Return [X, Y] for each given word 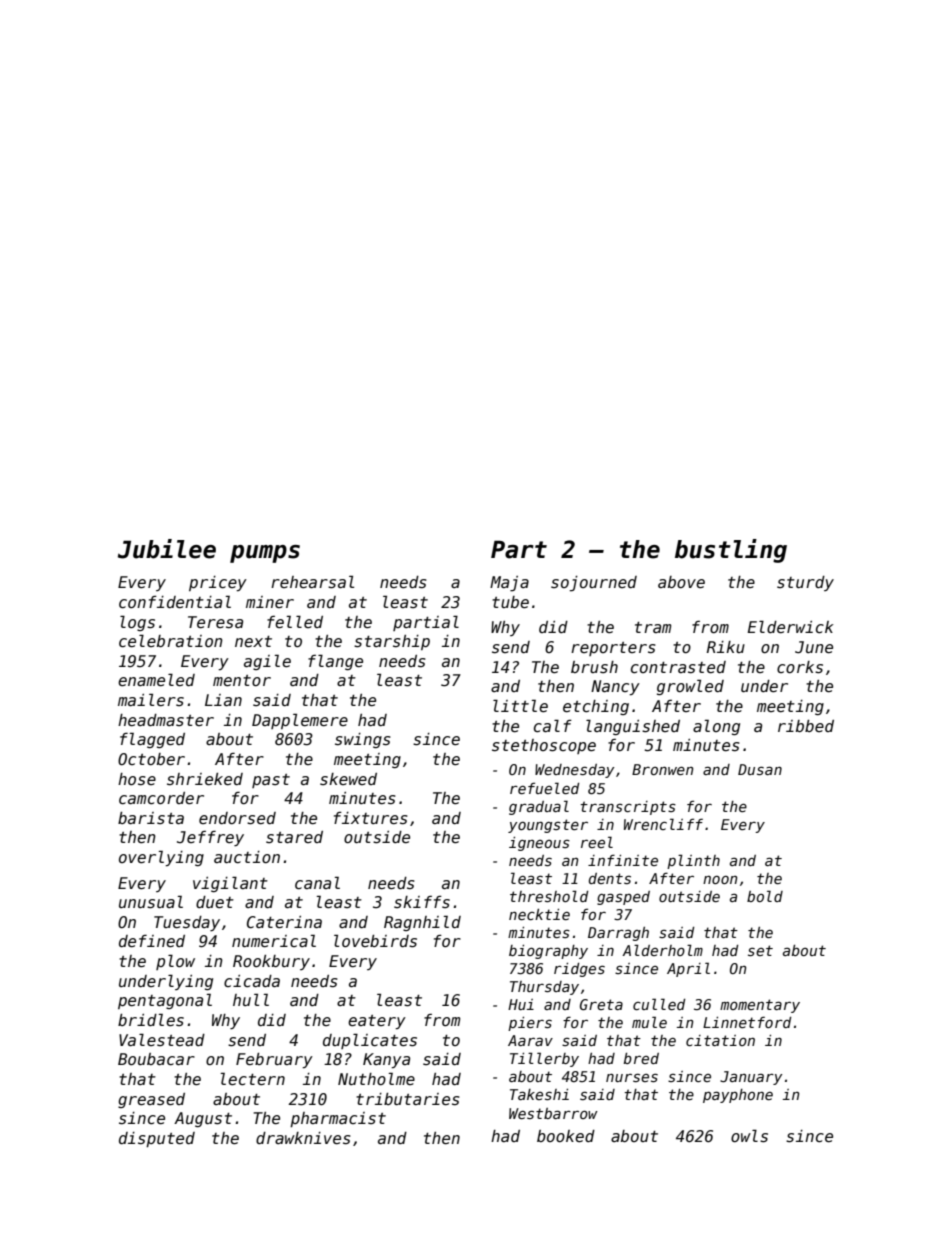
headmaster [166, 720]
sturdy [805, 583]
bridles [151, 1019]
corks [800, 667]
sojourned [594, 584]
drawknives [303, 1138]
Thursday [544, 988]
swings [363, 740]
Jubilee [167, 549]
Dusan [760, 769]
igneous [539, 844]
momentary [760, 1006]
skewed [348, 779]
